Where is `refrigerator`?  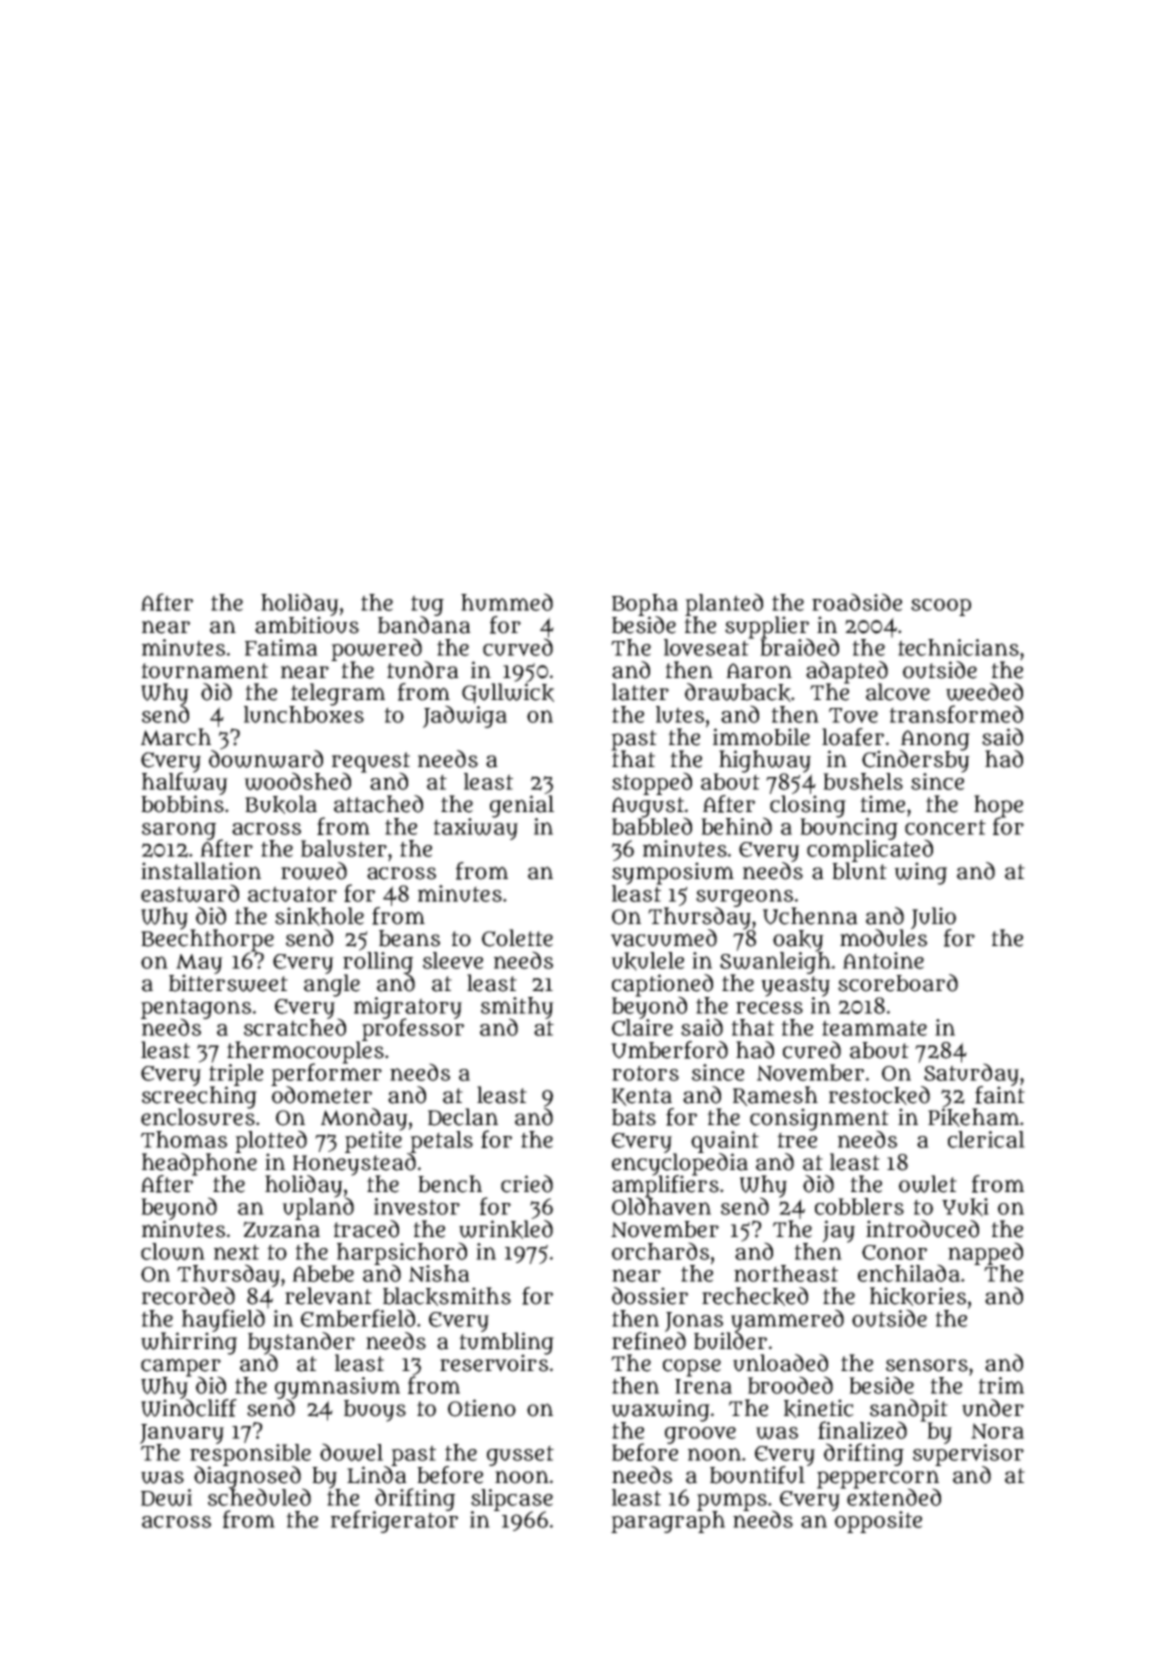
refrigerator is located at coordinates (394, 1522).
